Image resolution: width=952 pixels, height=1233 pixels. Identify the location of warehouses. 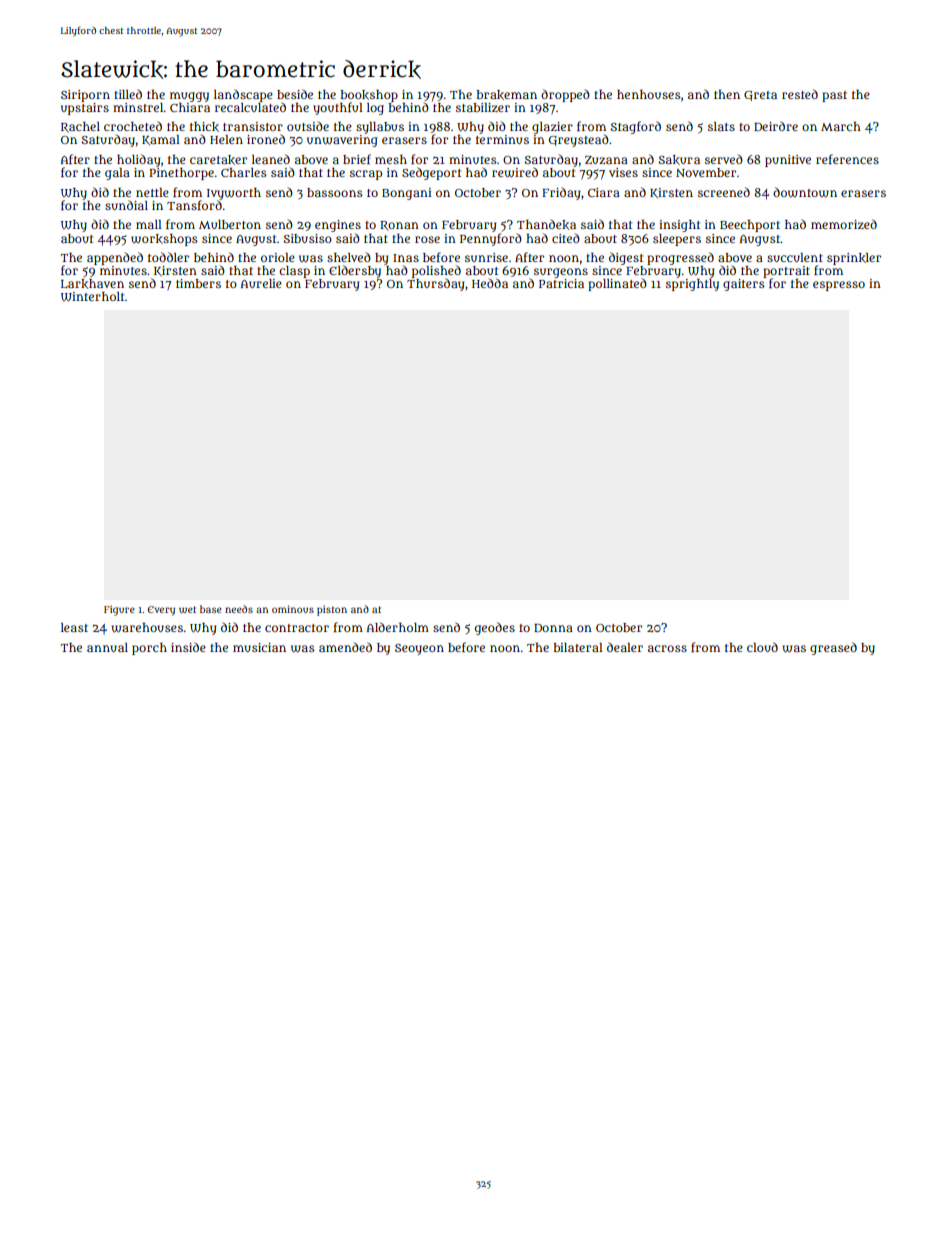
(147, 628).
